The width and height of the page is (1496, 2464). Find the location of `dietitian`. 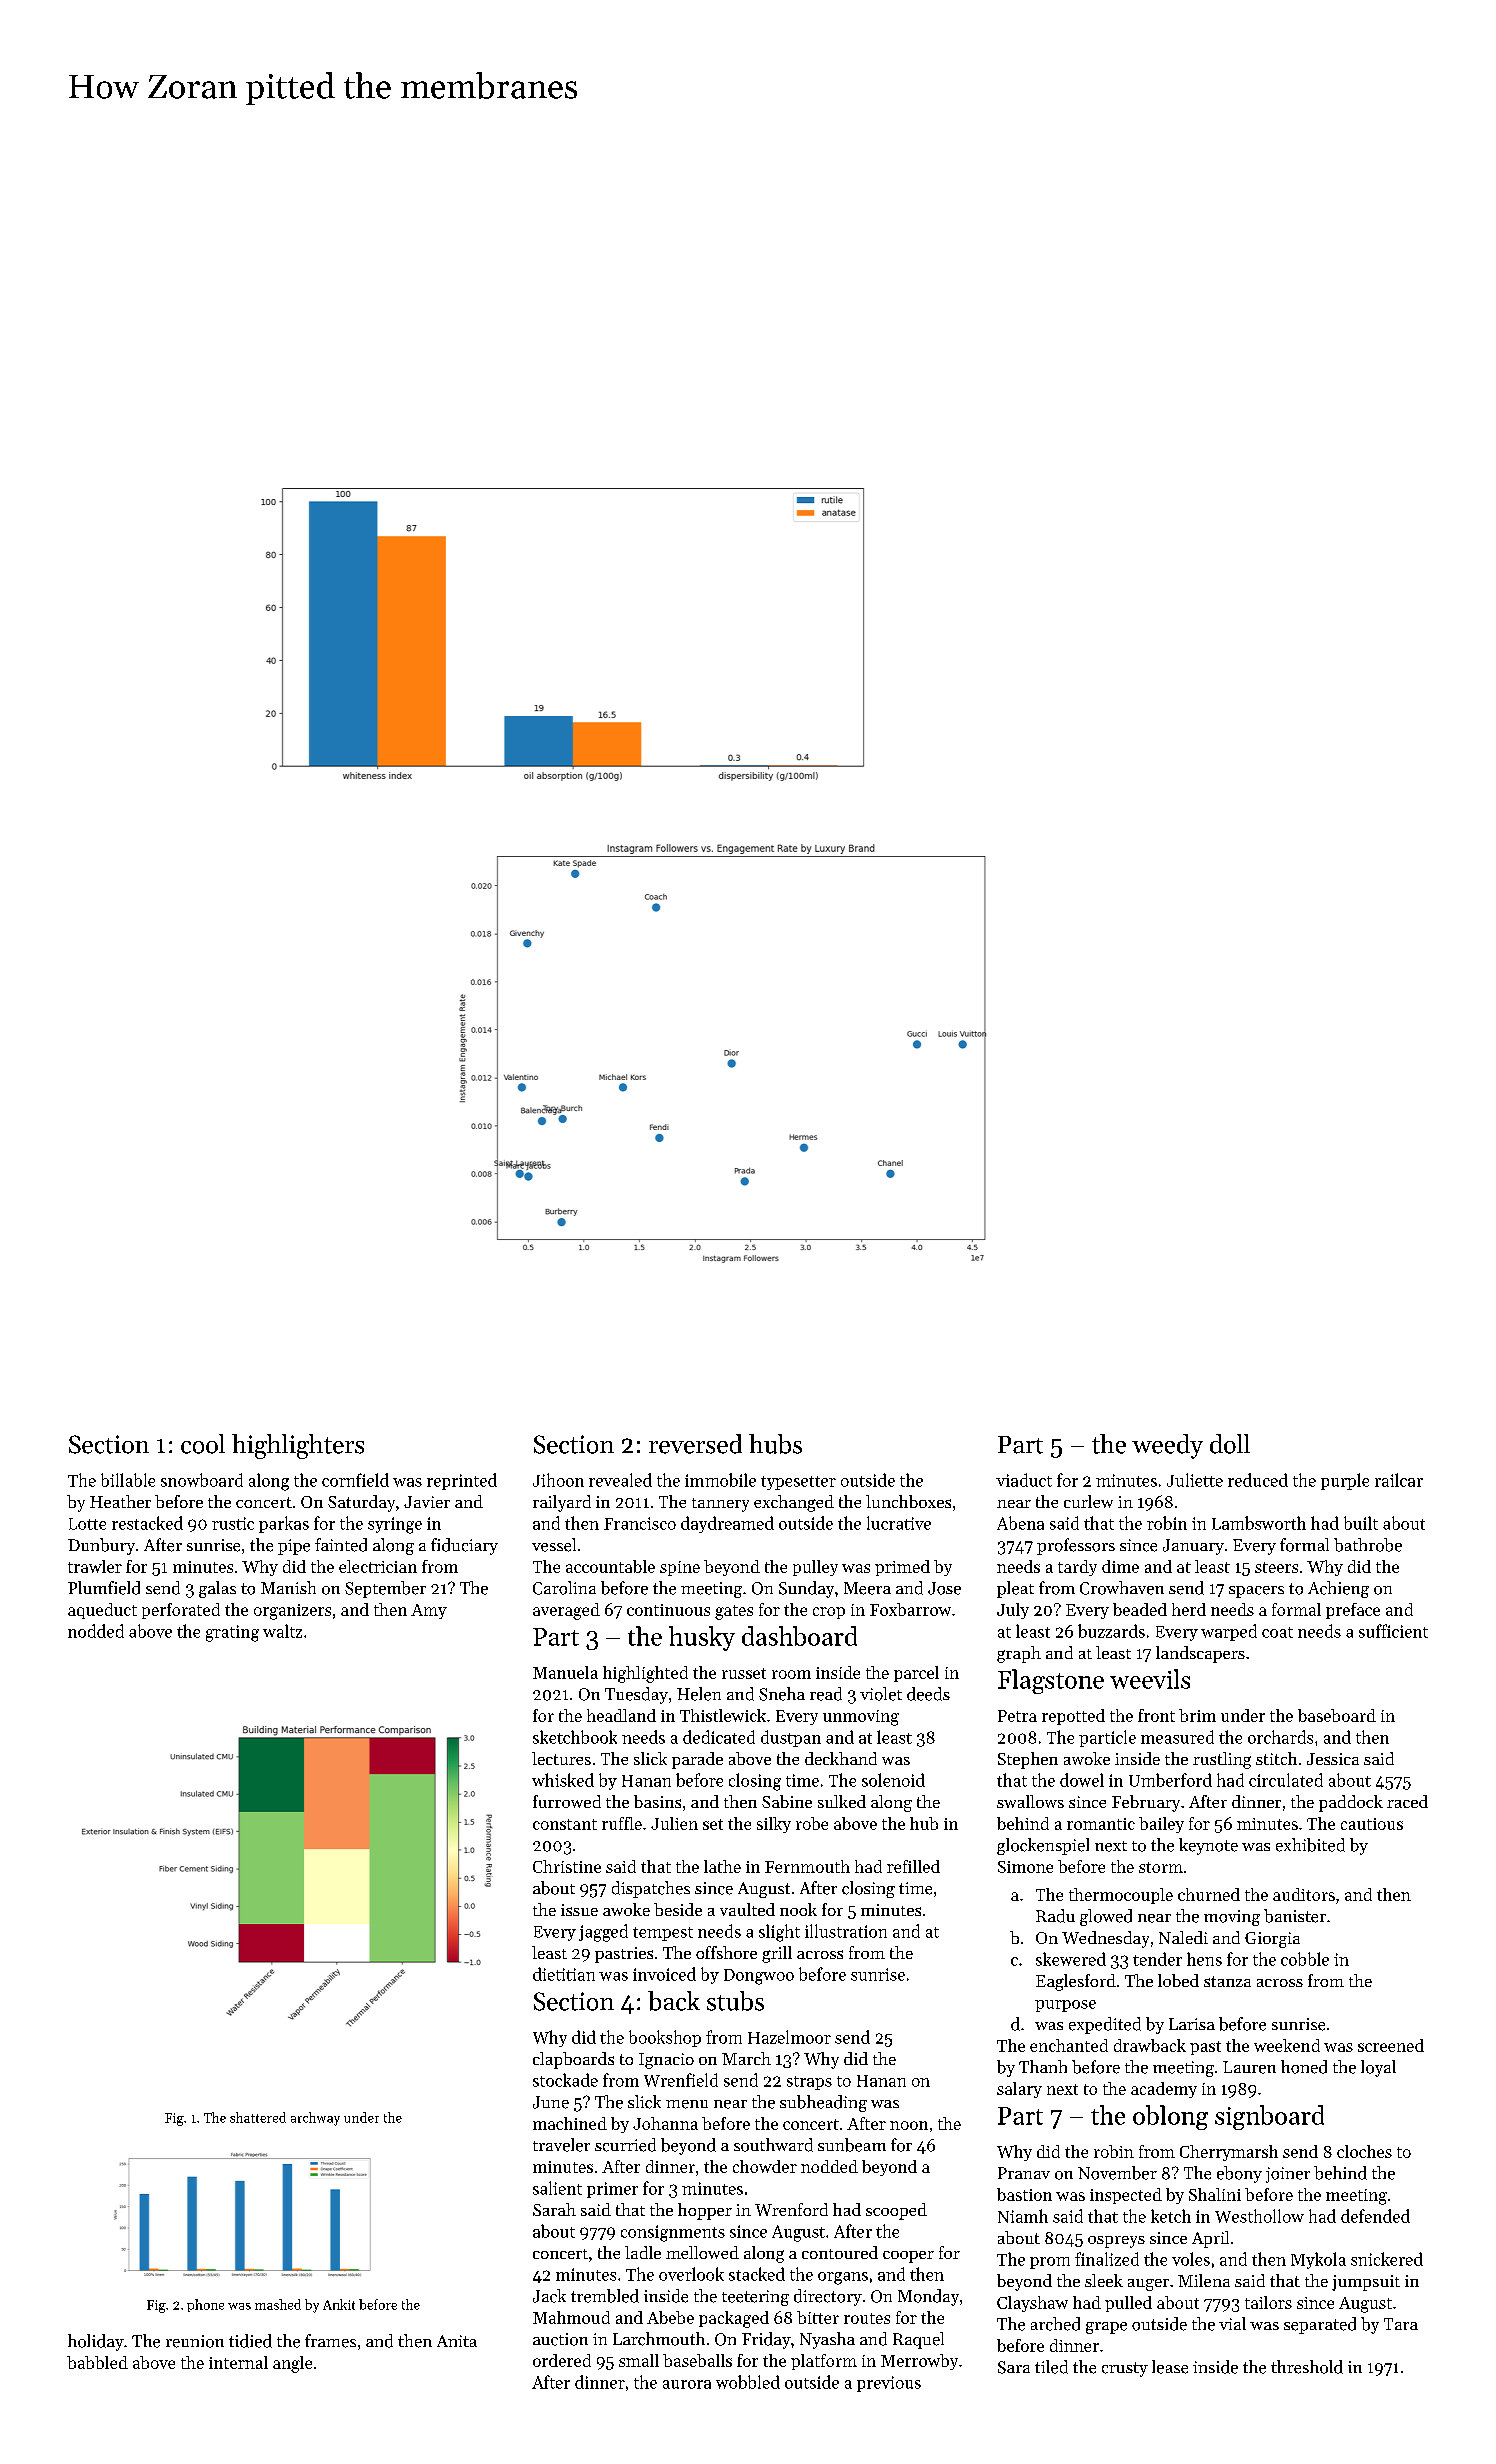

dietitian is located at coordinates (564, 1974).
